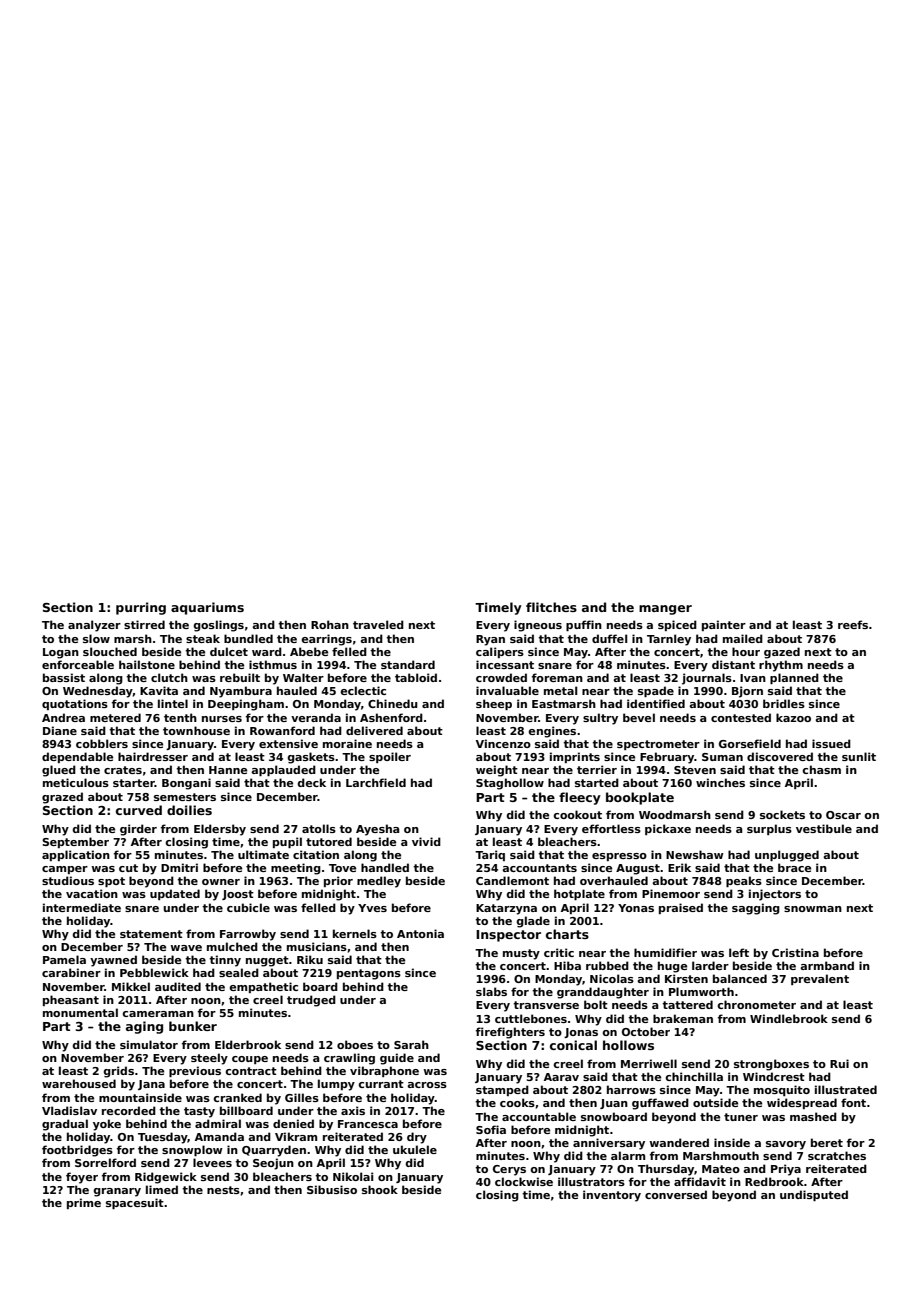  I want to click on balanced, so click(740, 978).
